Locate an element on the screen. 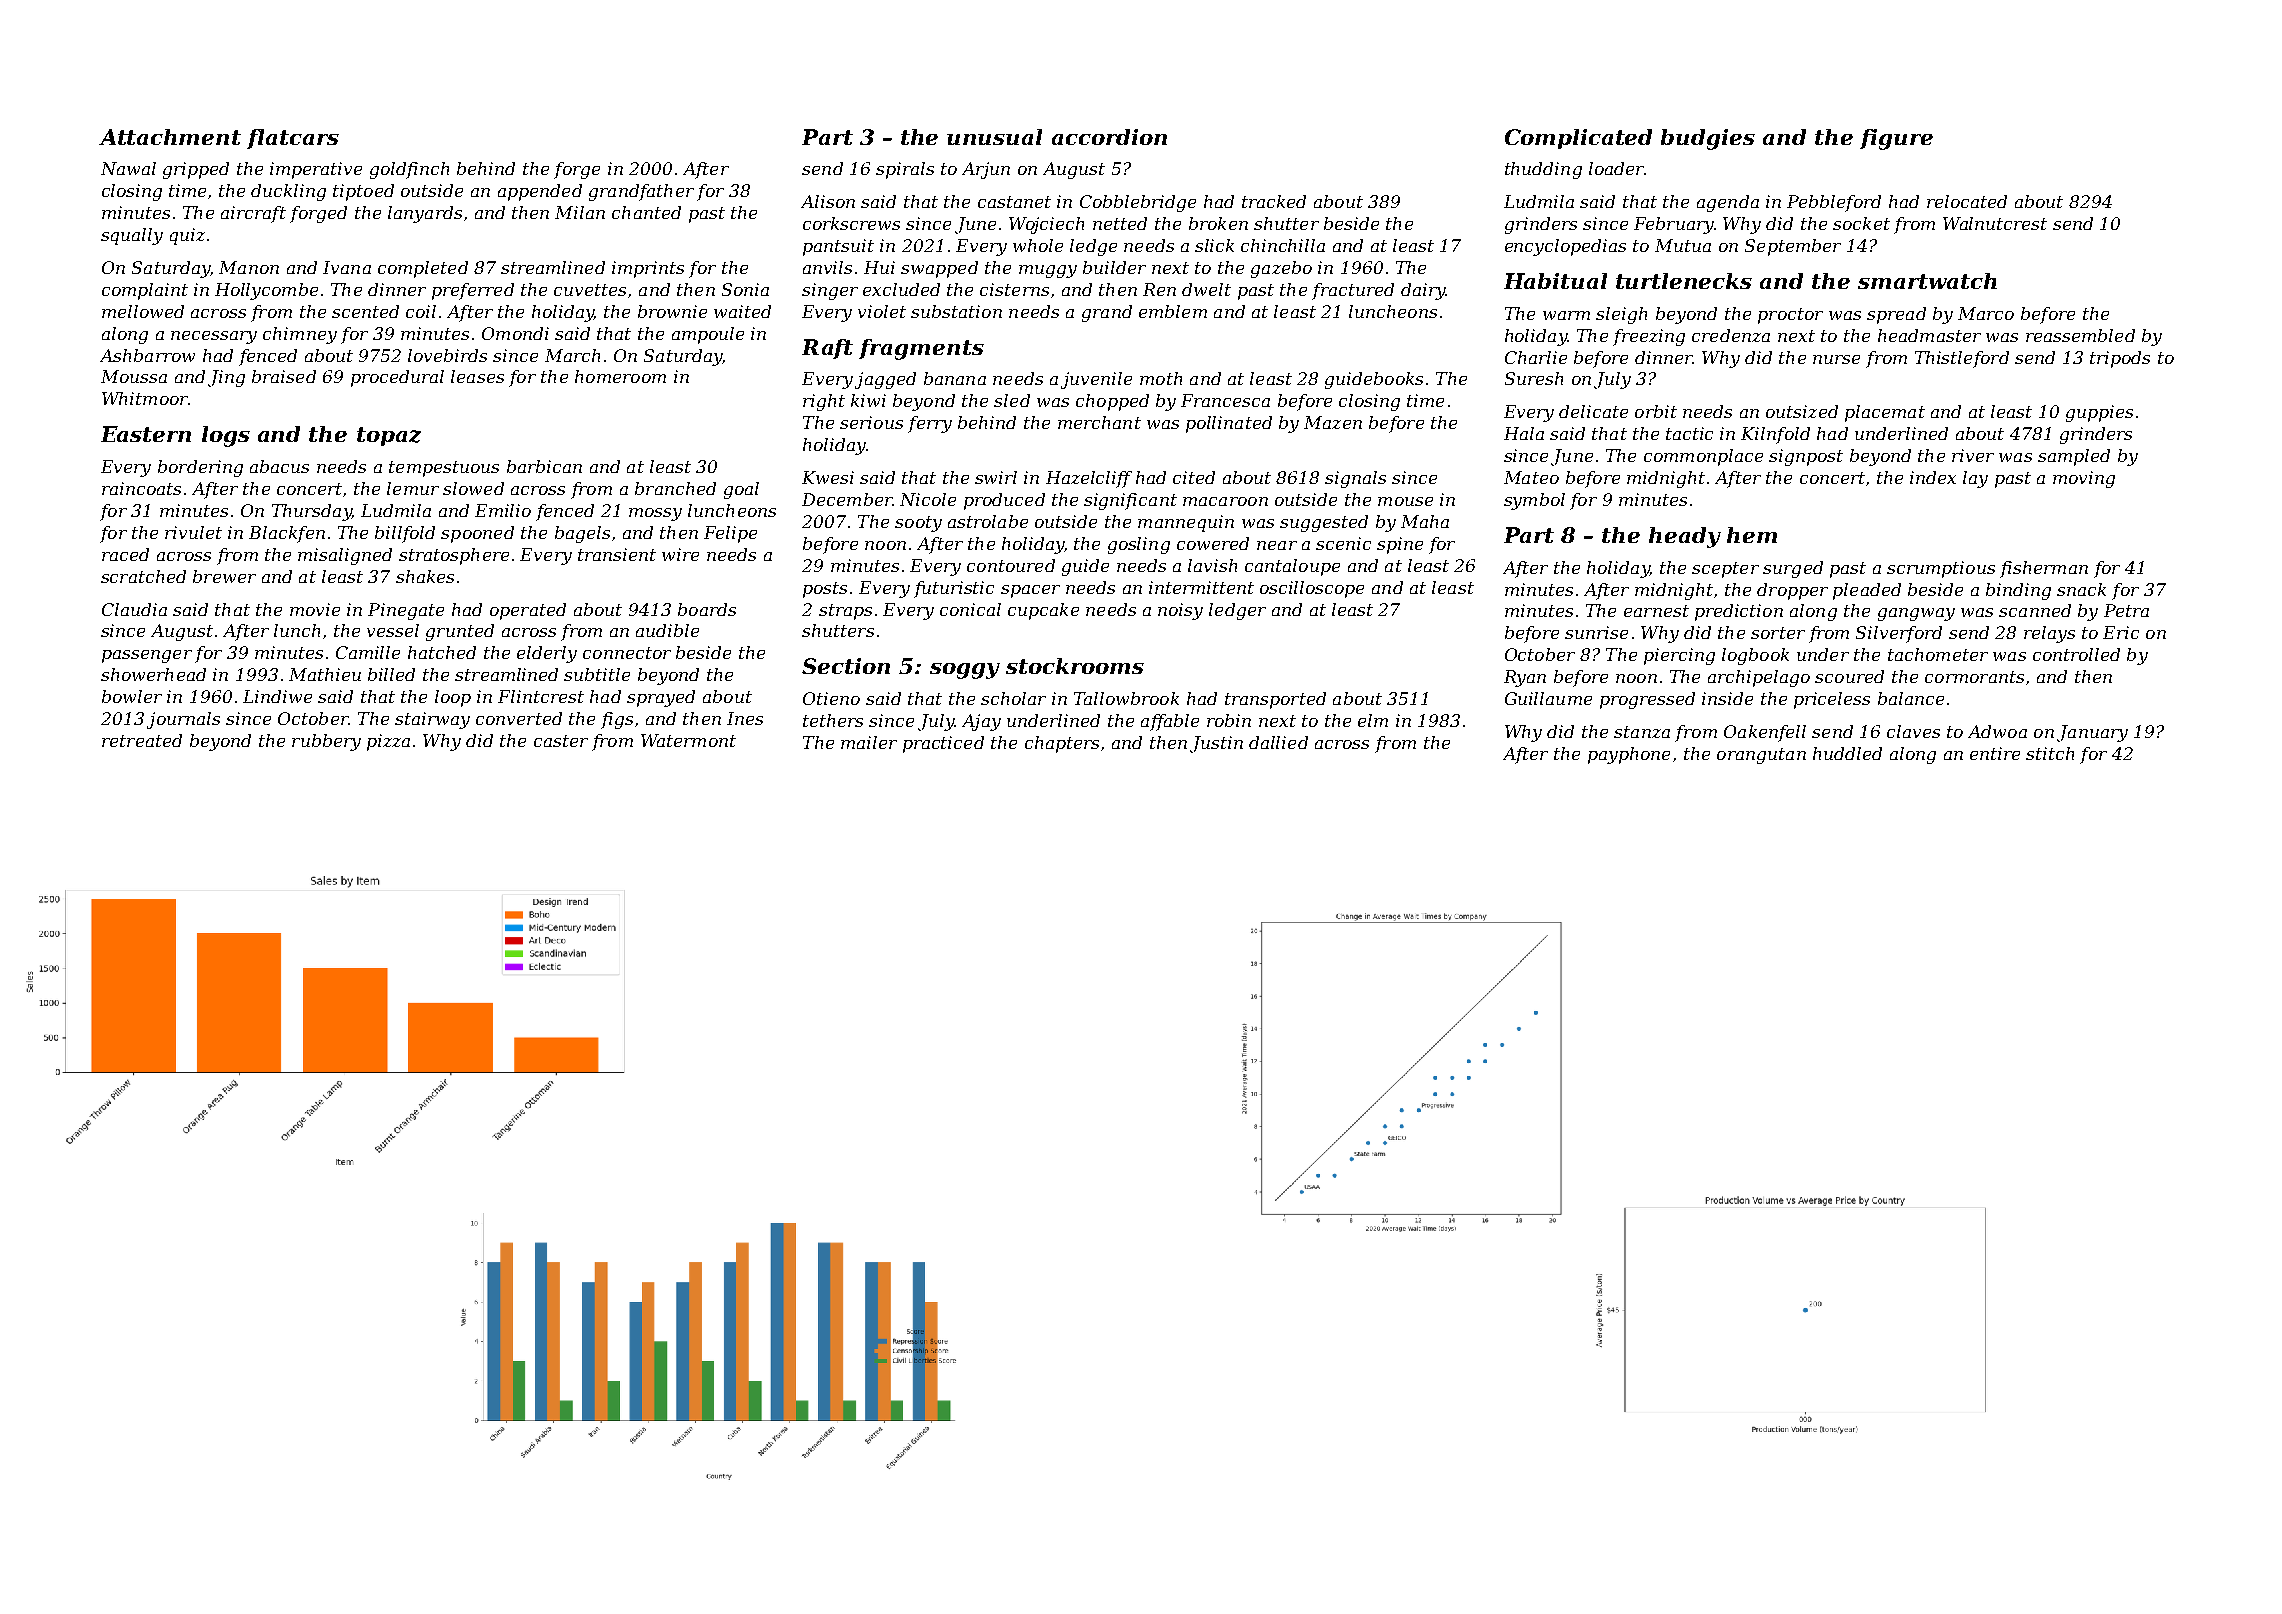 Image resolution: width=2282 pixels, height=1614 pixels. Kilnfold is located at coordinates (1775, 435).
